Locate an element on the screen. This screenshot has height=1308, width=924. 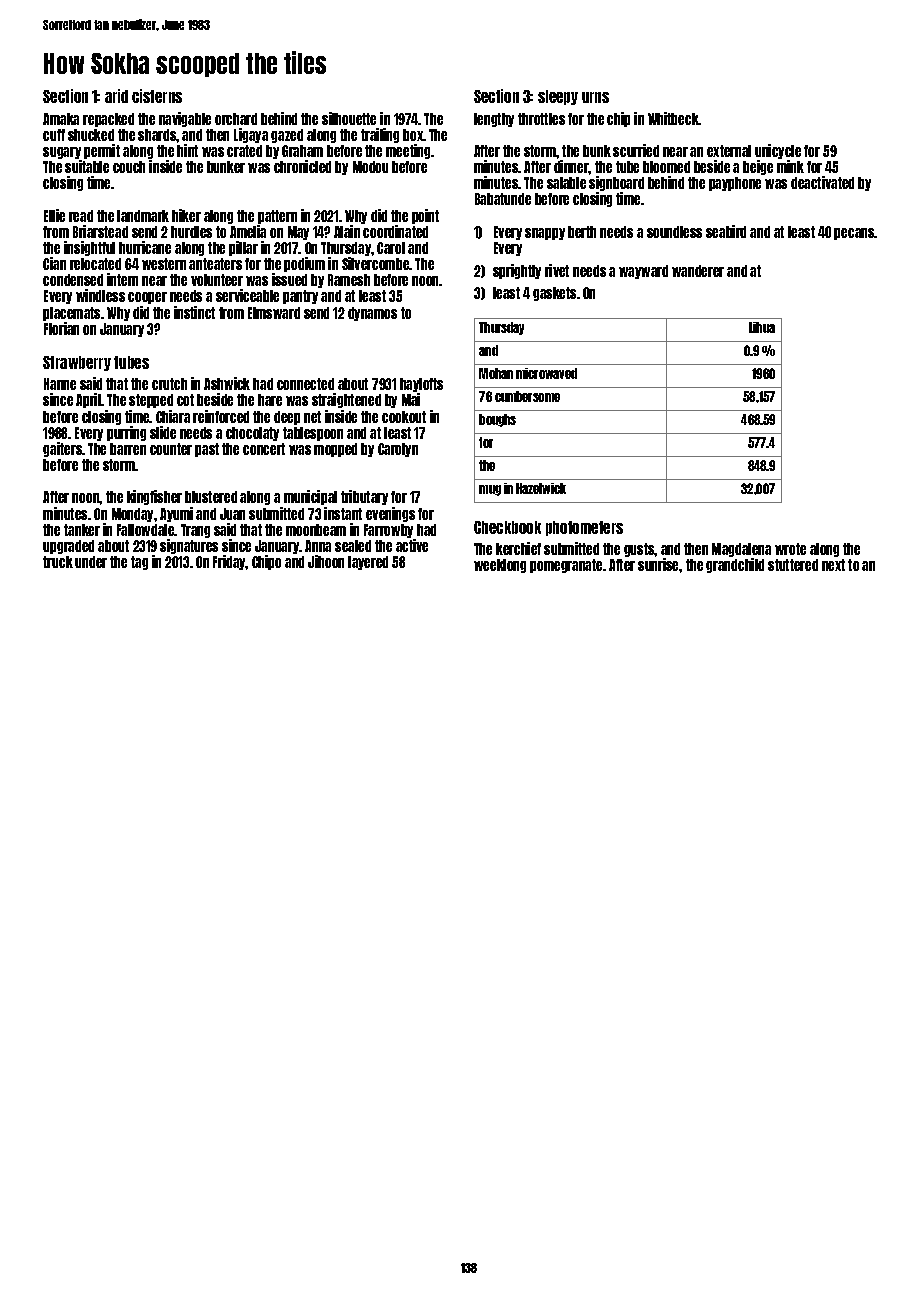
cisterns is located at coordinates (157, 96).
